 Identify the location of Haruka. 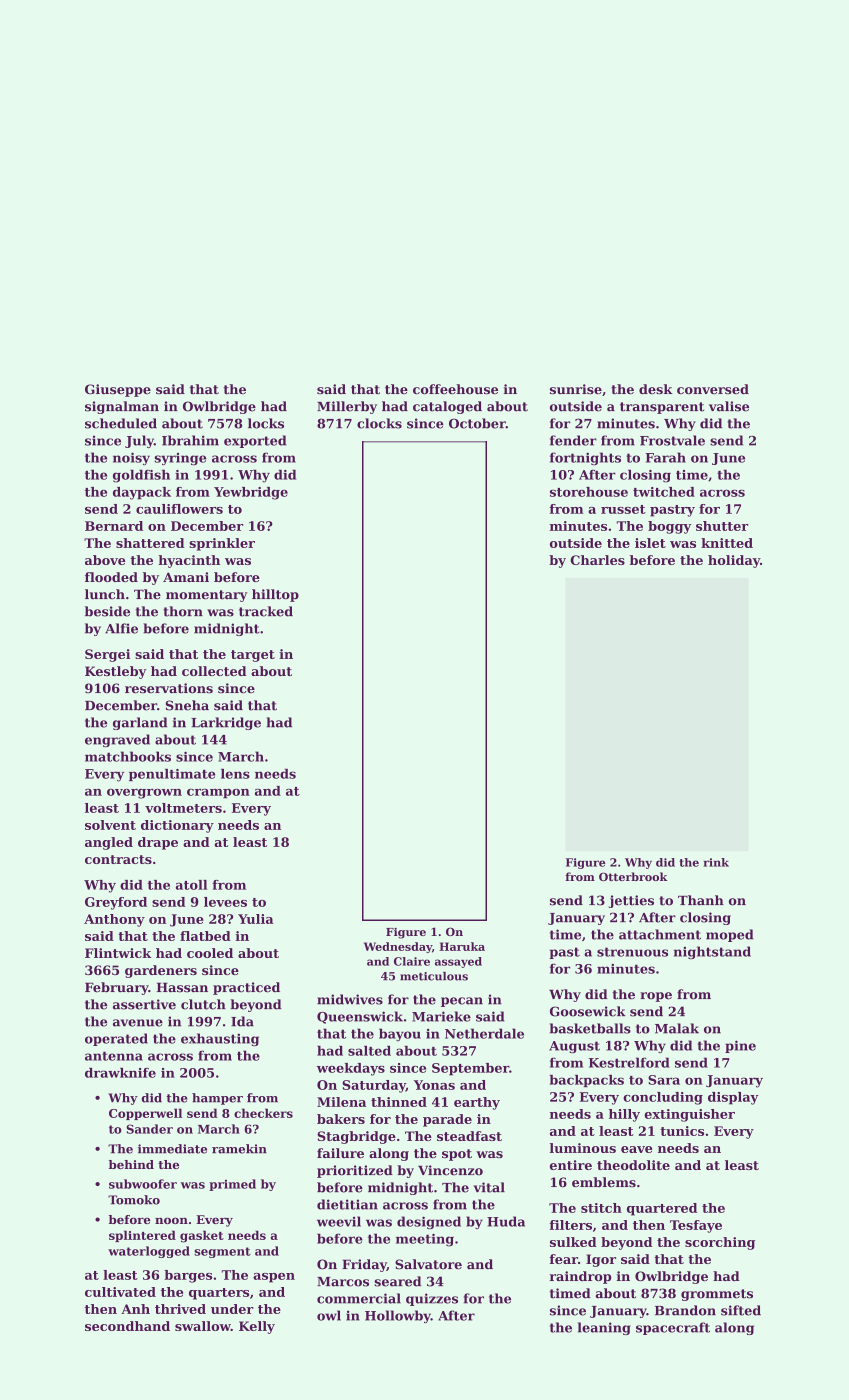
(462, 946).
